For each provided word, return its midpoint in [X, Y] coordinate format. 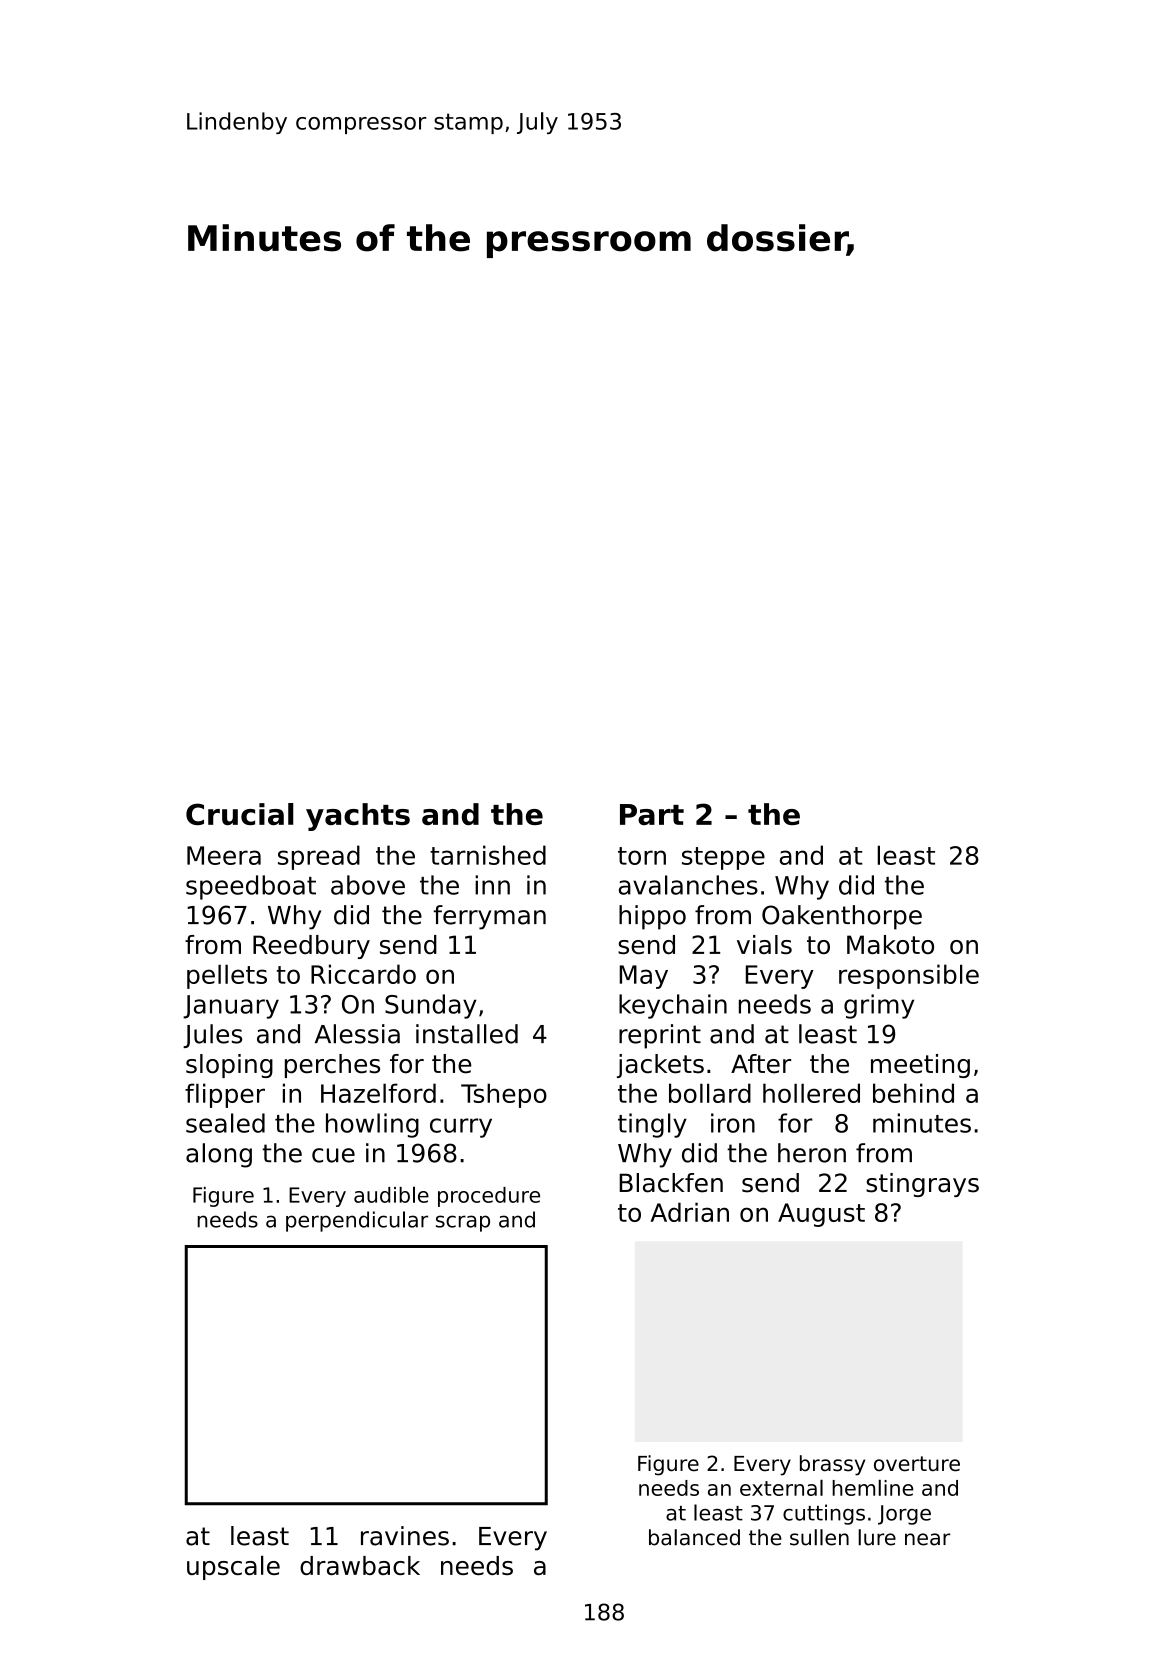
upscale [233, 1567]
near [927, 1539]
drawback [360, 1565]
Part [652, 814]
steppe [723, 858]
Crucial [240, 814]
